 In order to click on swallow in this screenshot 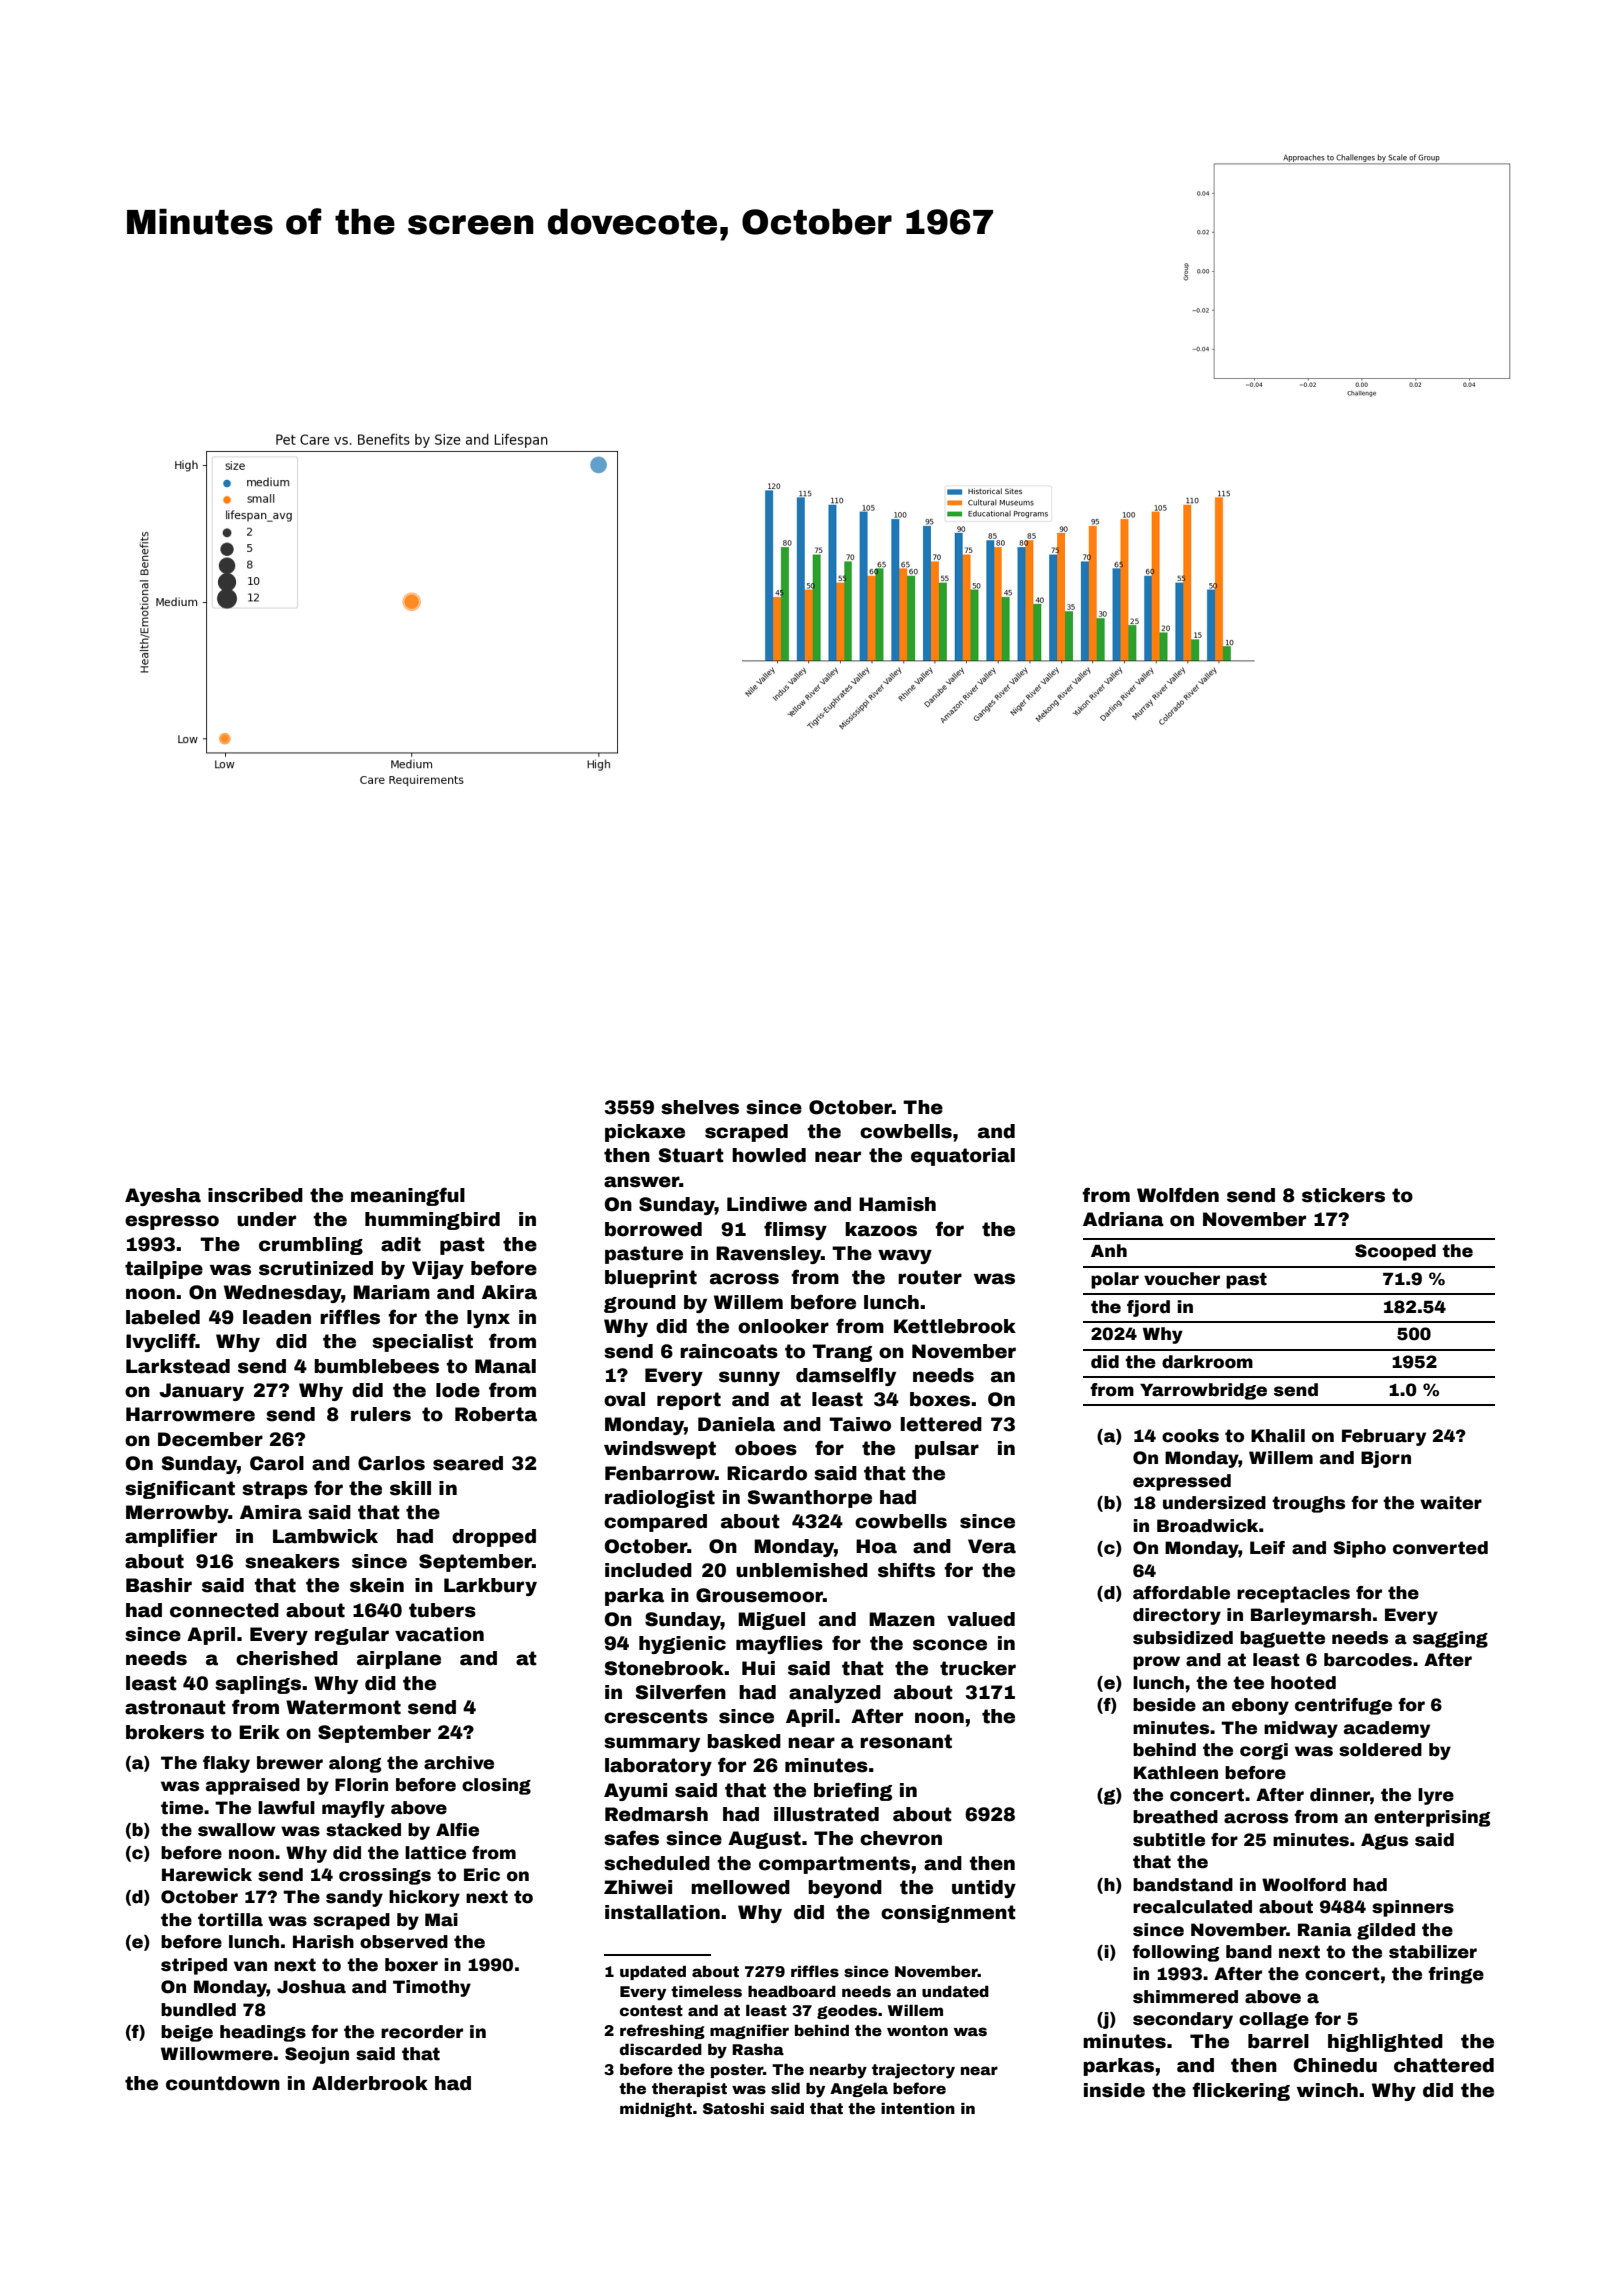, I will do `click(237, 1830)`.
